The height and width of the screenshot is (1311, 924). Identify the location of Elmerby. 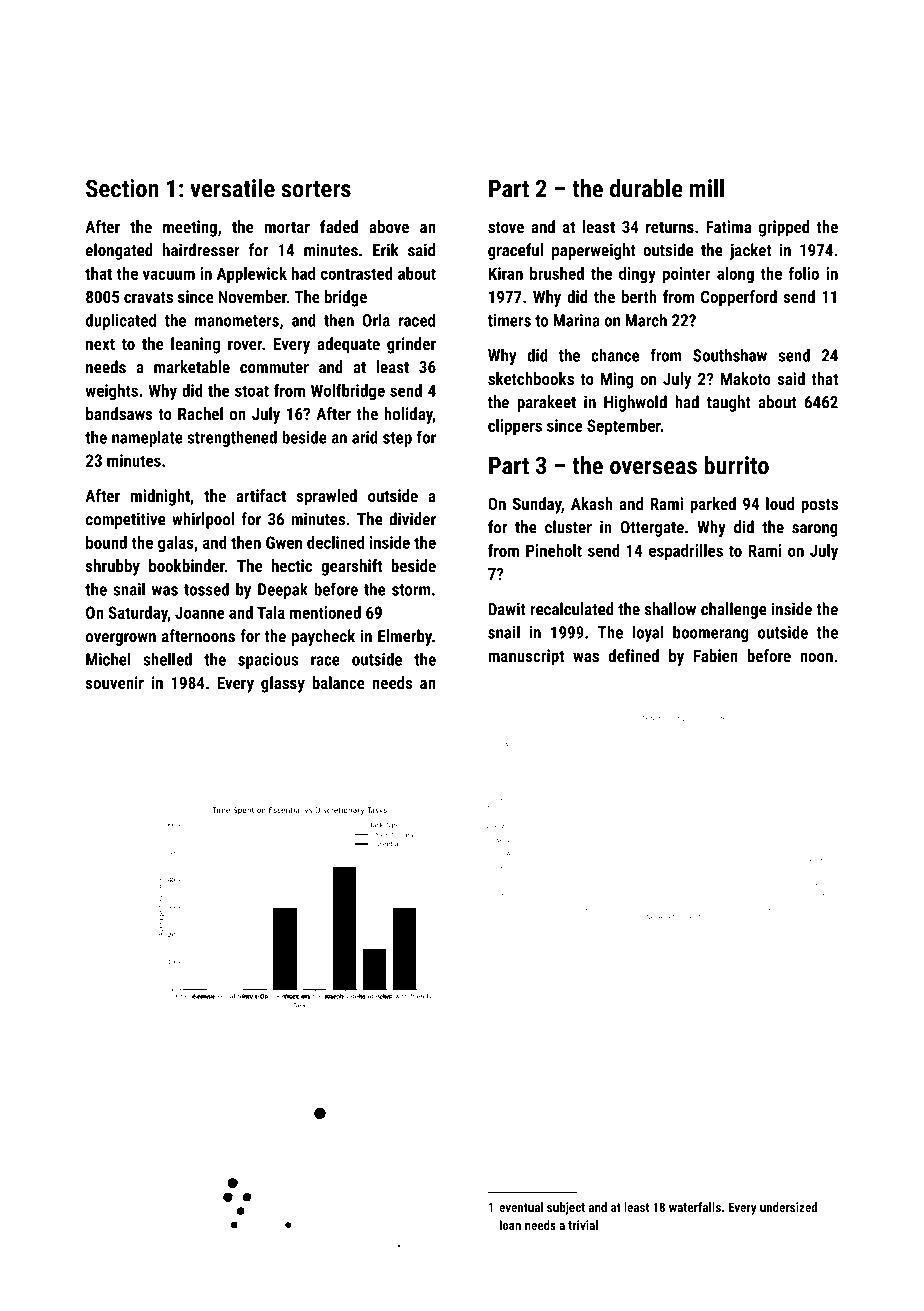
(405, 637).
